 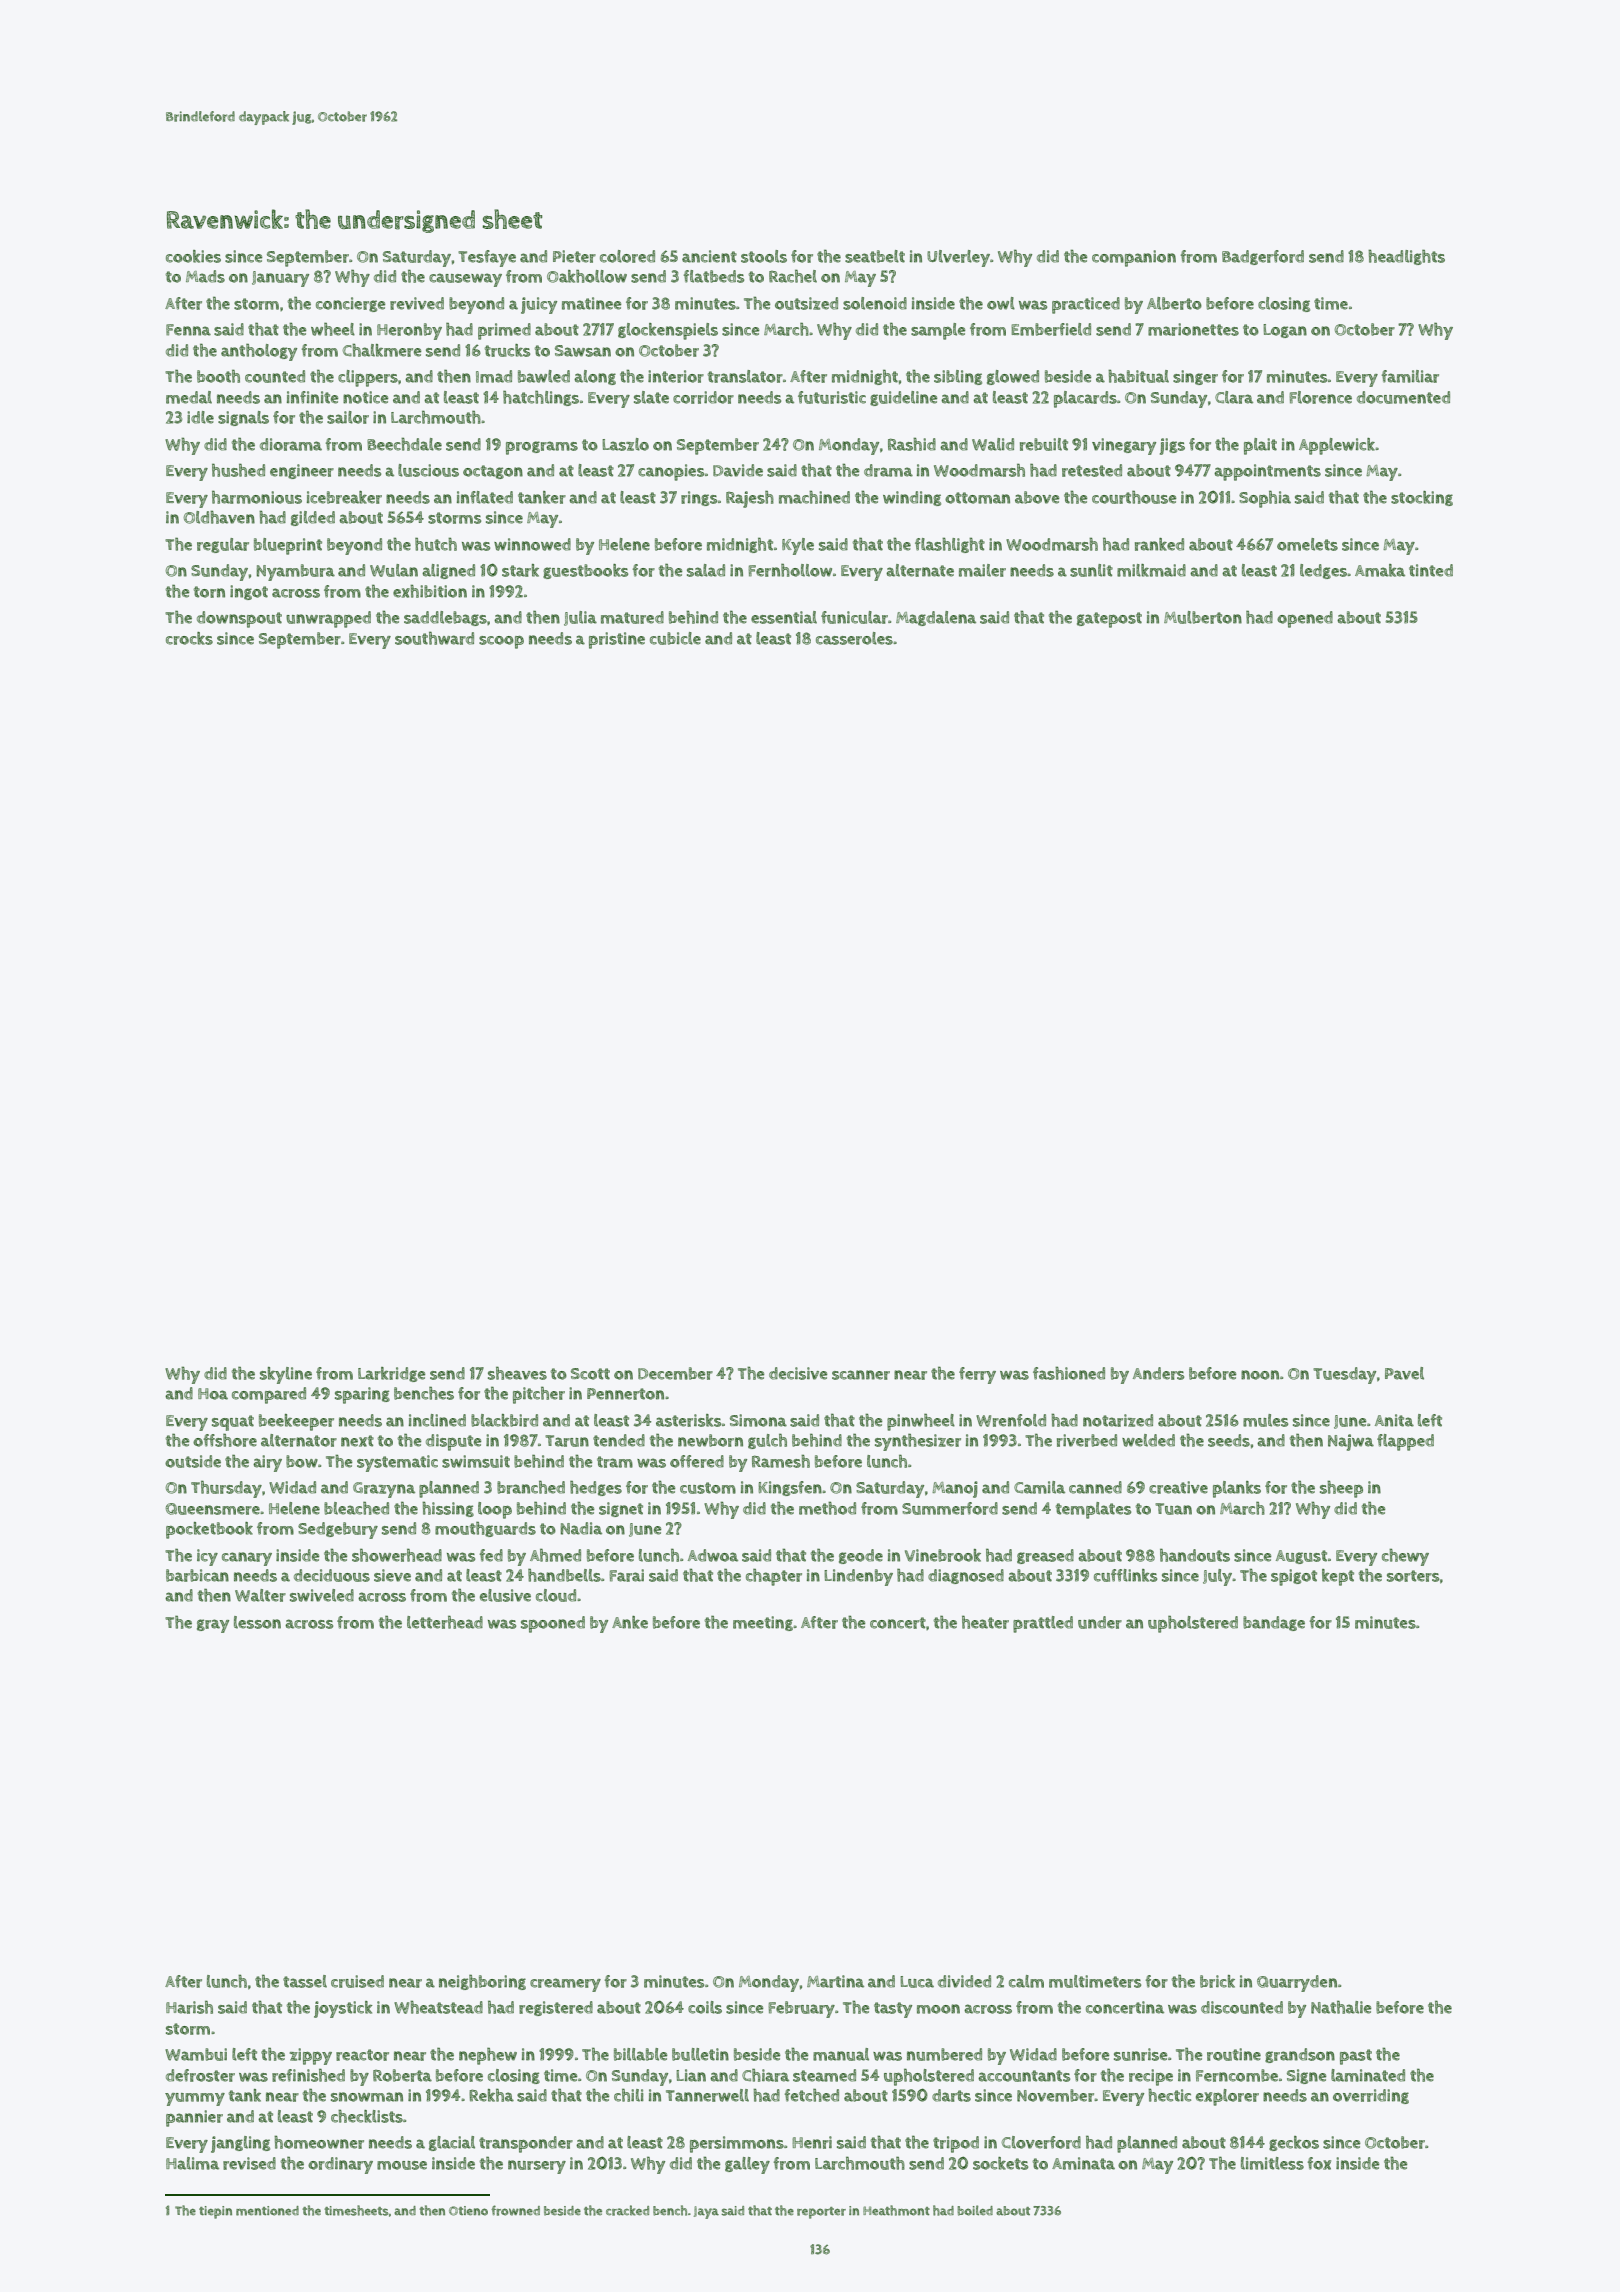 I want to click on colored, so click(x=627, y=256).
